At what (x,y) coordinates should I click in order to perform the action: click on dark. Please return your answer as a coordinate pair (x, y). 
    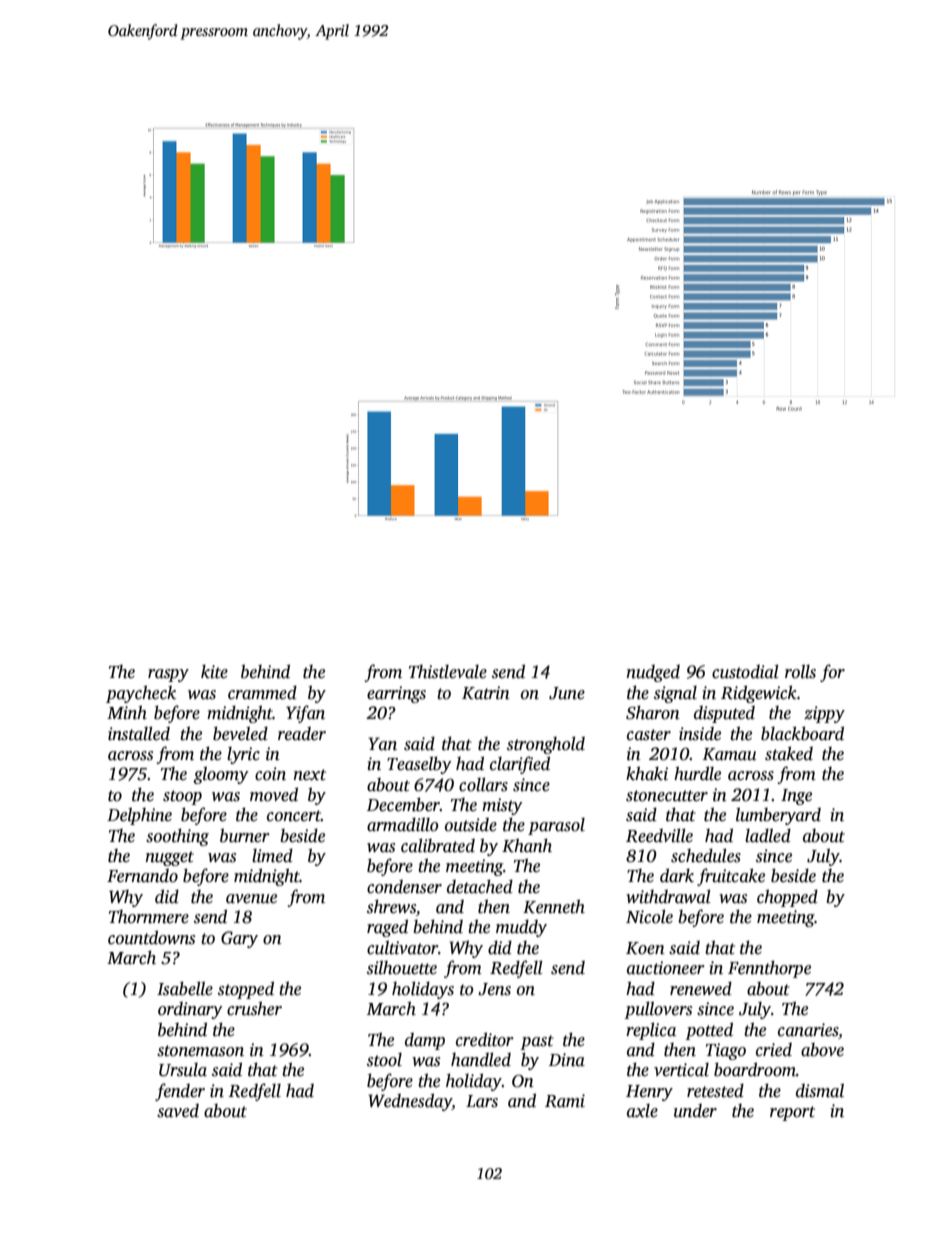
    Looking at the image, I should click on (677, 875).
